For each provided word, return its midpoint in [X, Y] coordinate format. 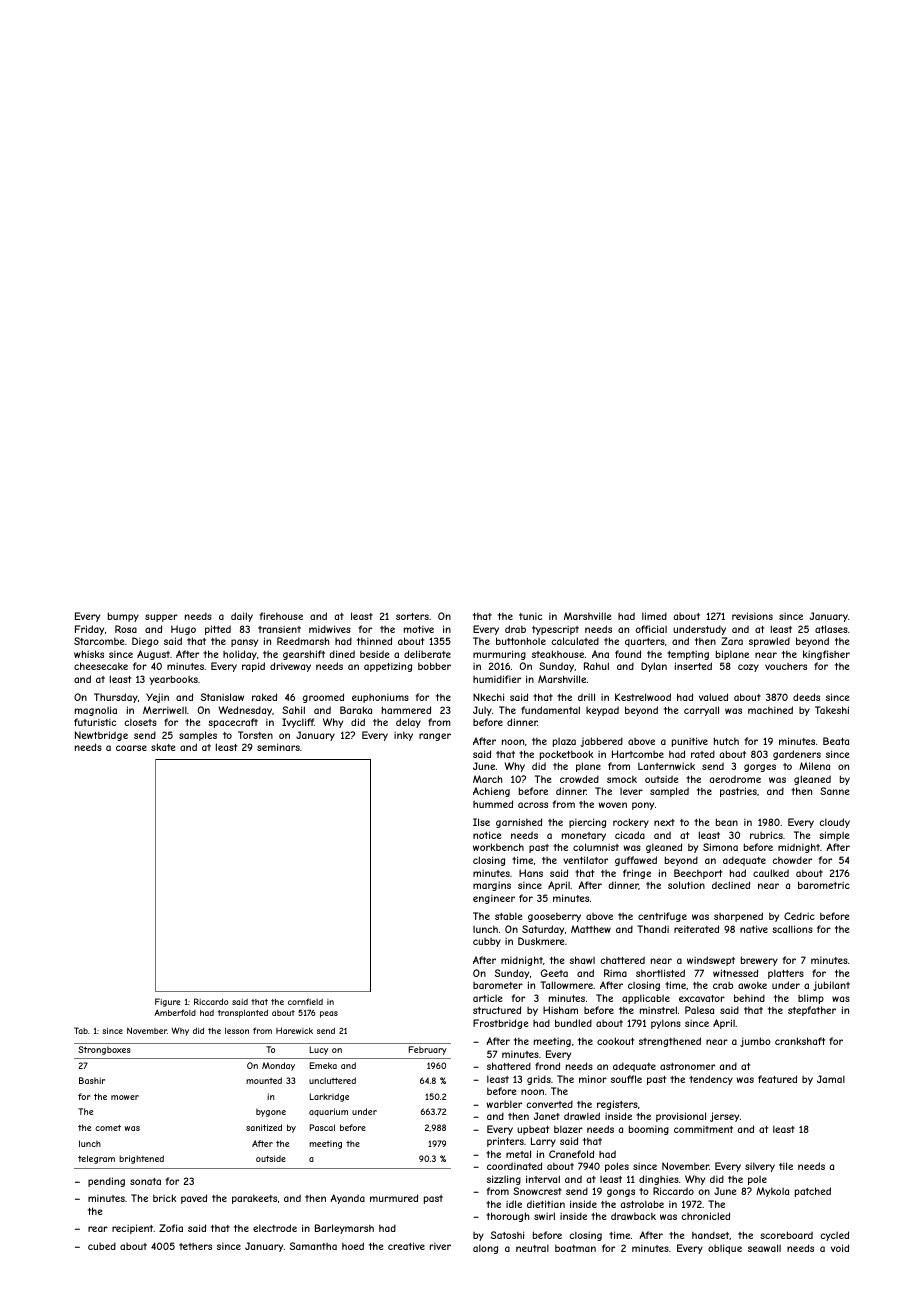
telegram [96, 1159]
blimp [811, 999]
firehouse [281, 616]
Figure [168, 1002]
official [651, 629]
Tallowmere [566, 985]
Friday [89, 630]
